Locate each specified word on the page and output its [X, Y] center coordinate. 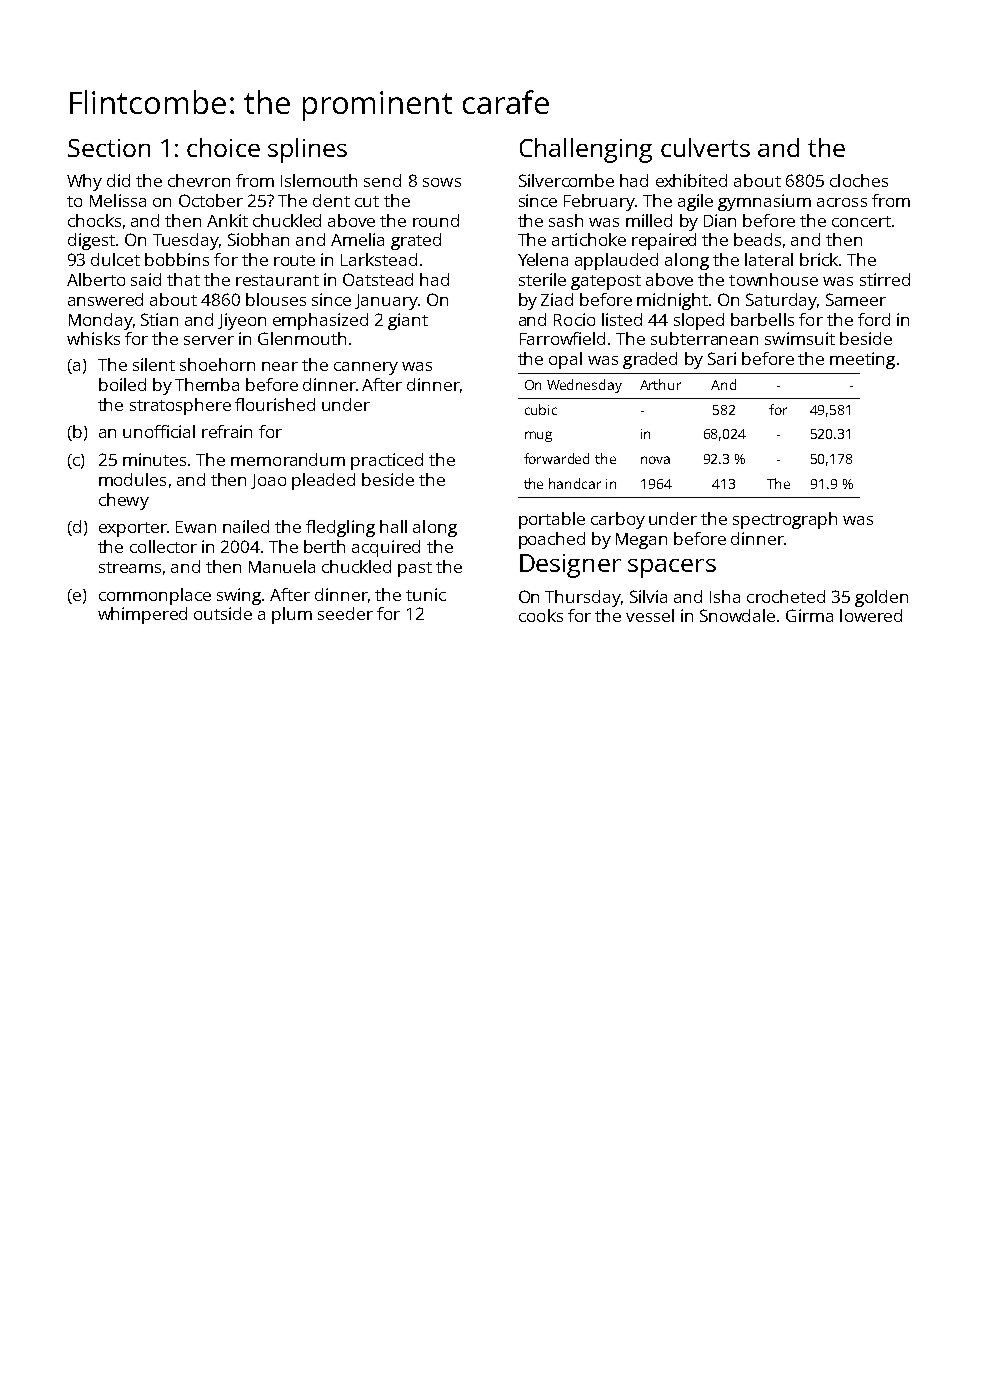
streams [130, 567]
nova [655, 460]
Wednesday [584, 386]
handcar [575, 483]
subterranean [704, 338]
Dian [720, 220]
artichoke [589, 239]
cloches [859, 180]
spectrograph [785, 520]
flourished [275, 404]
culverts [705, 147]
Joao [268, 481]
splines [307, 150]
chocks [94, 220]
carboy [618, 520]
